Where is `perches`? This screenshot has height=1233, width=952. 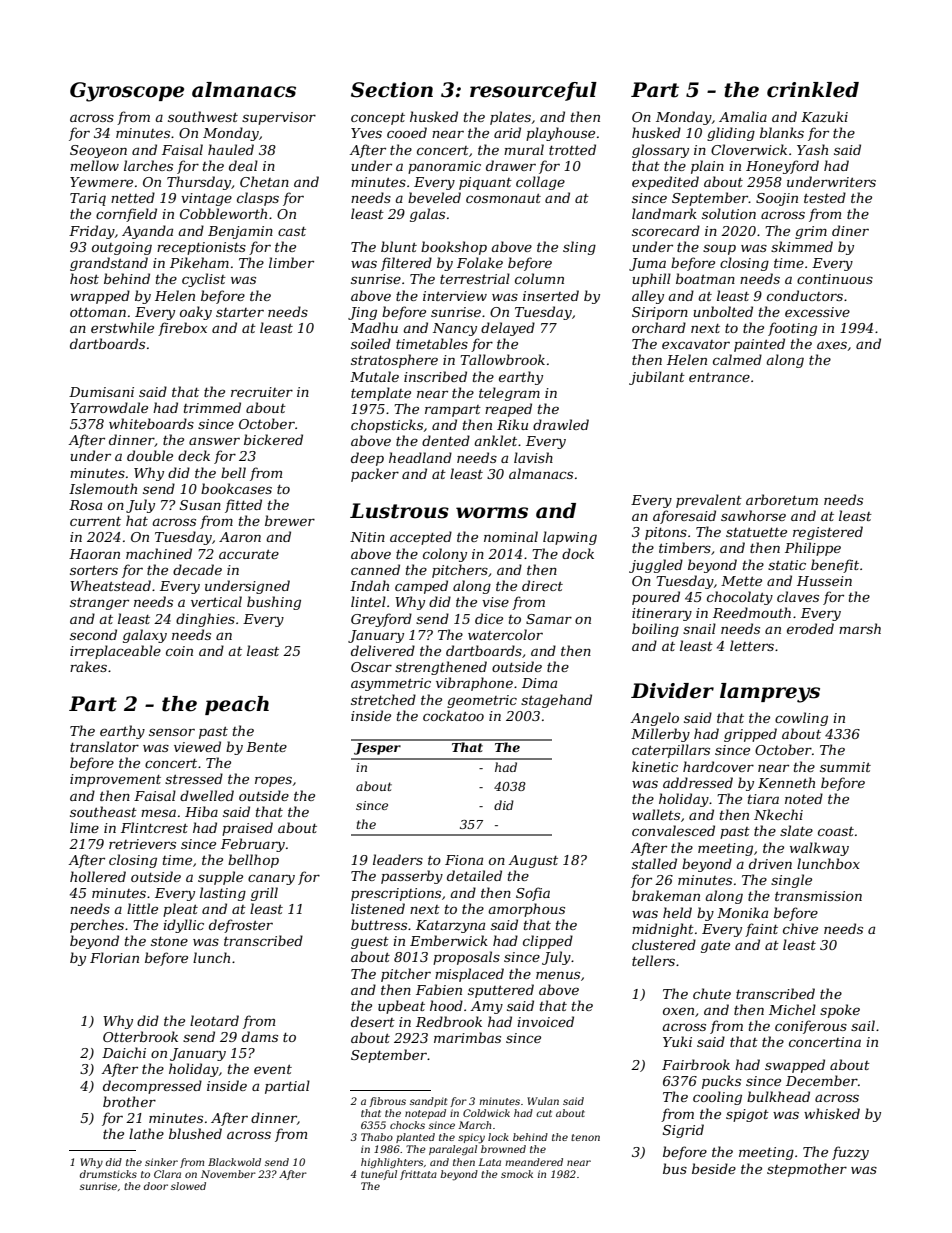 perches is located at coordinates (97, 926).
